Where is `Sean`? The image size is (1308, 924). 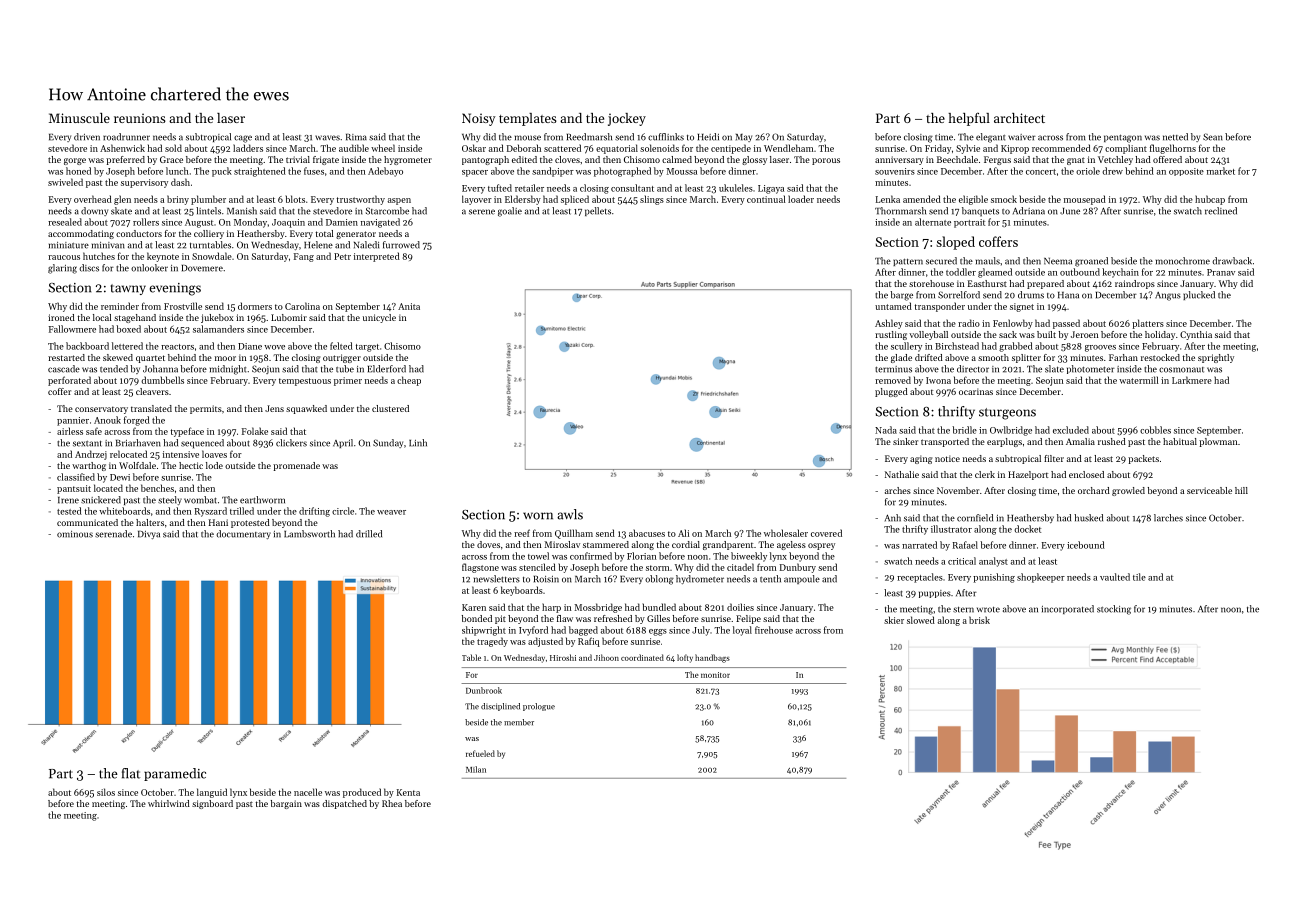
Sean is located at coordinates (1213, 137).
